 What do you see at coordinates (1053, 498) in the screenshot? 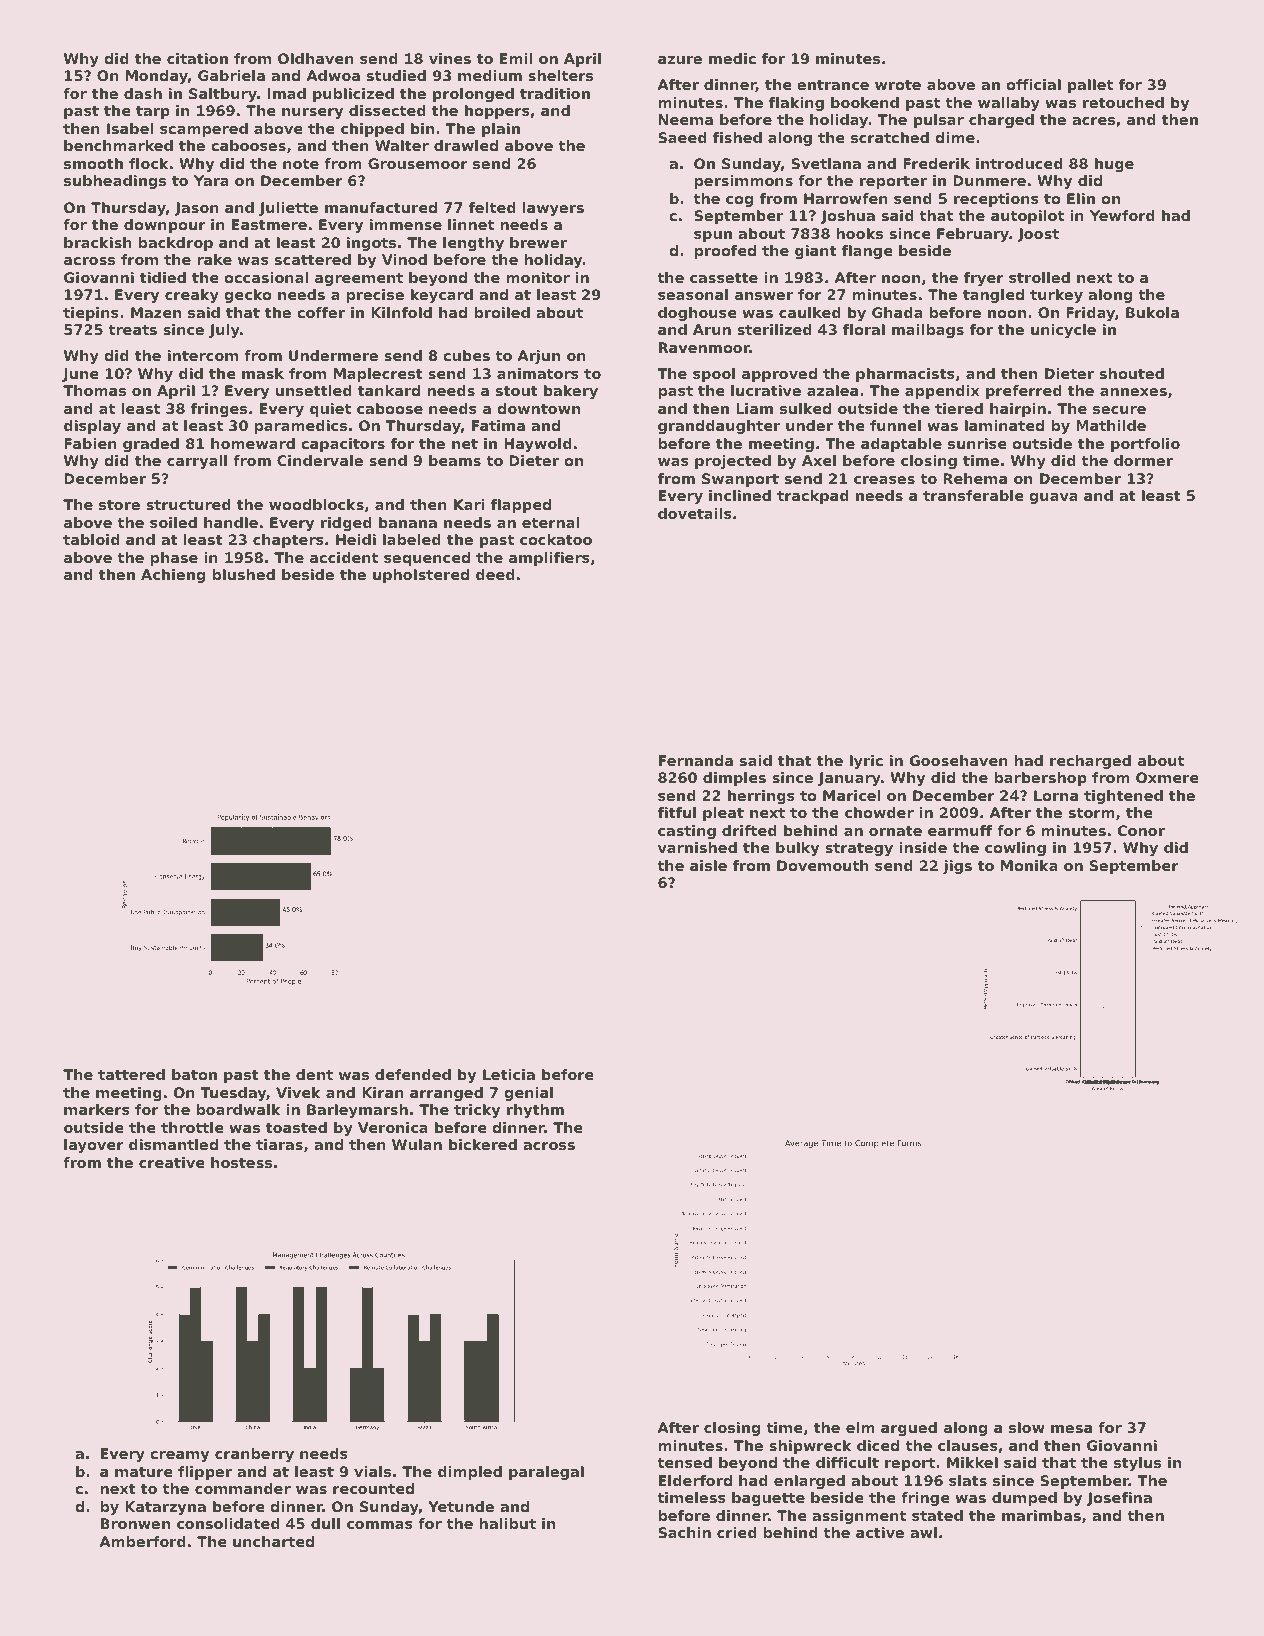
I see `guava` at bounding box center [1053, 498].
